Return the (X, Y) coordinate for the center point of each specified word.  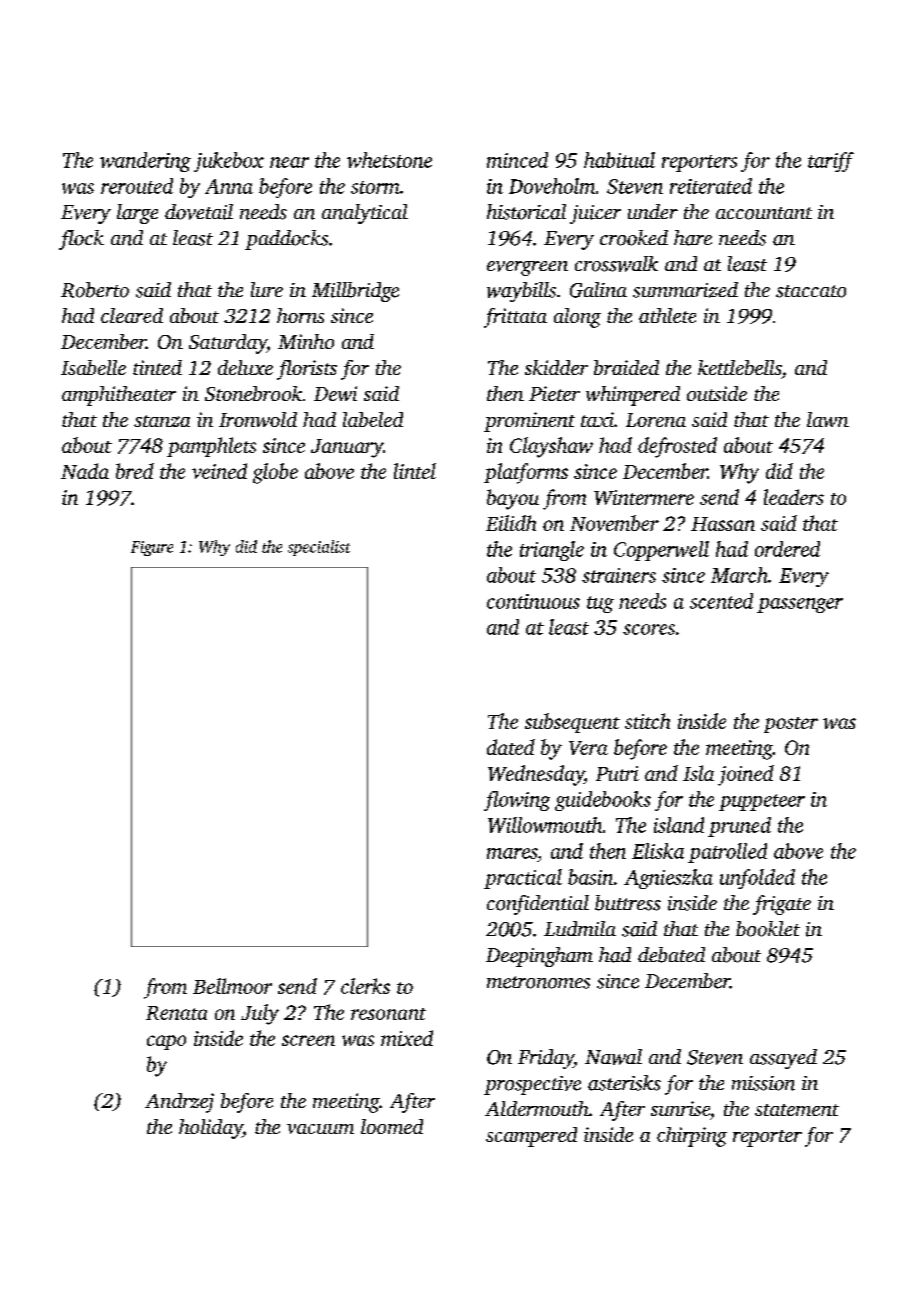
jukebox (229, 162)
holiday (211, 1129)
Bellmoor (232, 986)
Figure (152, 548)
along (577, 318)
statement (797, 1110)
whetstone (389, 160)
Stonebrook (253, 393)
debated (671, 955)
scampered (531, 1137)
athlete (667, 315)
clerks (365, 986)
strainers (619, 575)
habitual (619, 160)
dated (511, 747)
